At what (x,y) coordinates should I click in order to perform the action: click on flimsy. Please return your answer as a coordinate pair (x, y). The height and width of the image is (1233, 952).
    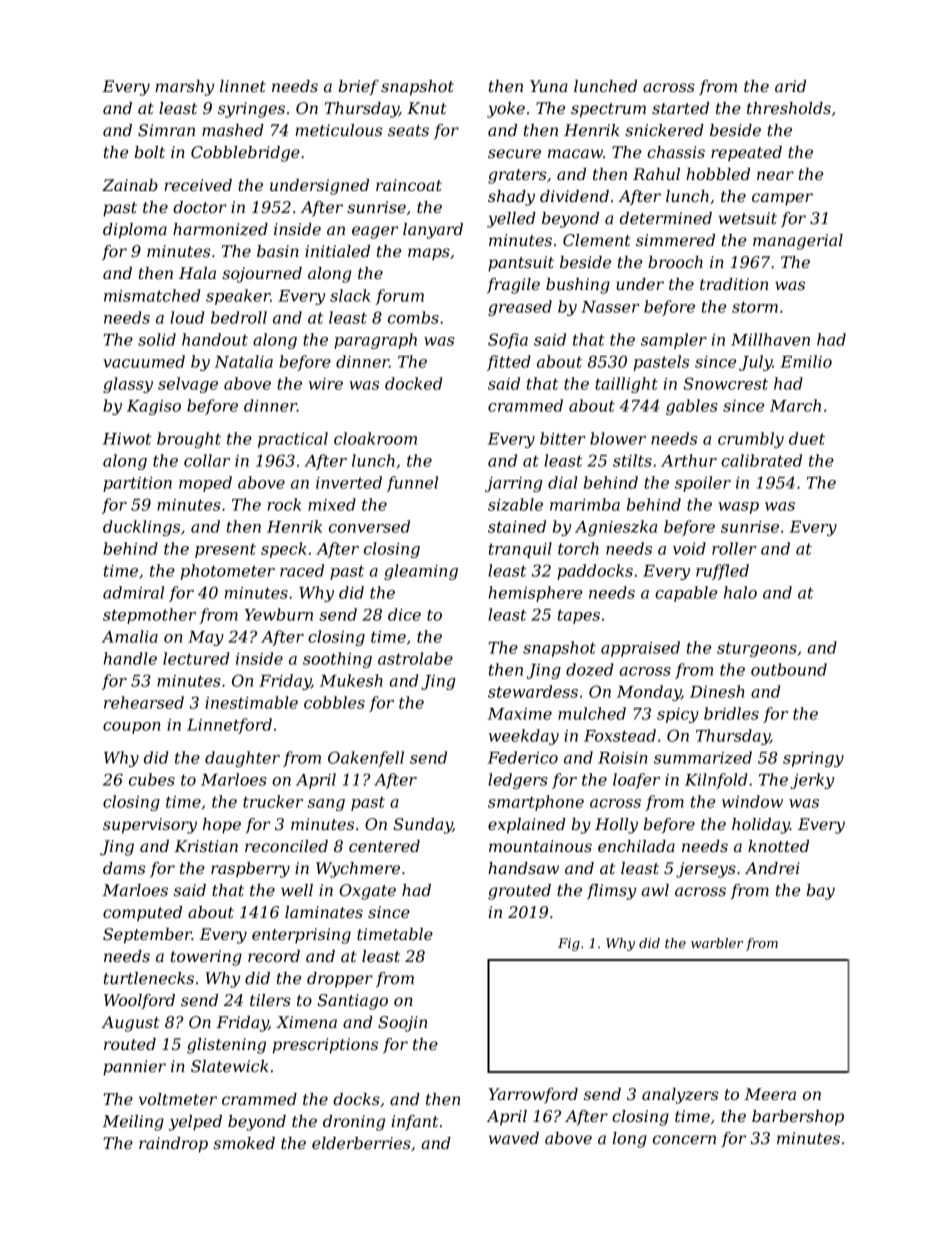
    Looking at the image, I should click on (611, 892).
